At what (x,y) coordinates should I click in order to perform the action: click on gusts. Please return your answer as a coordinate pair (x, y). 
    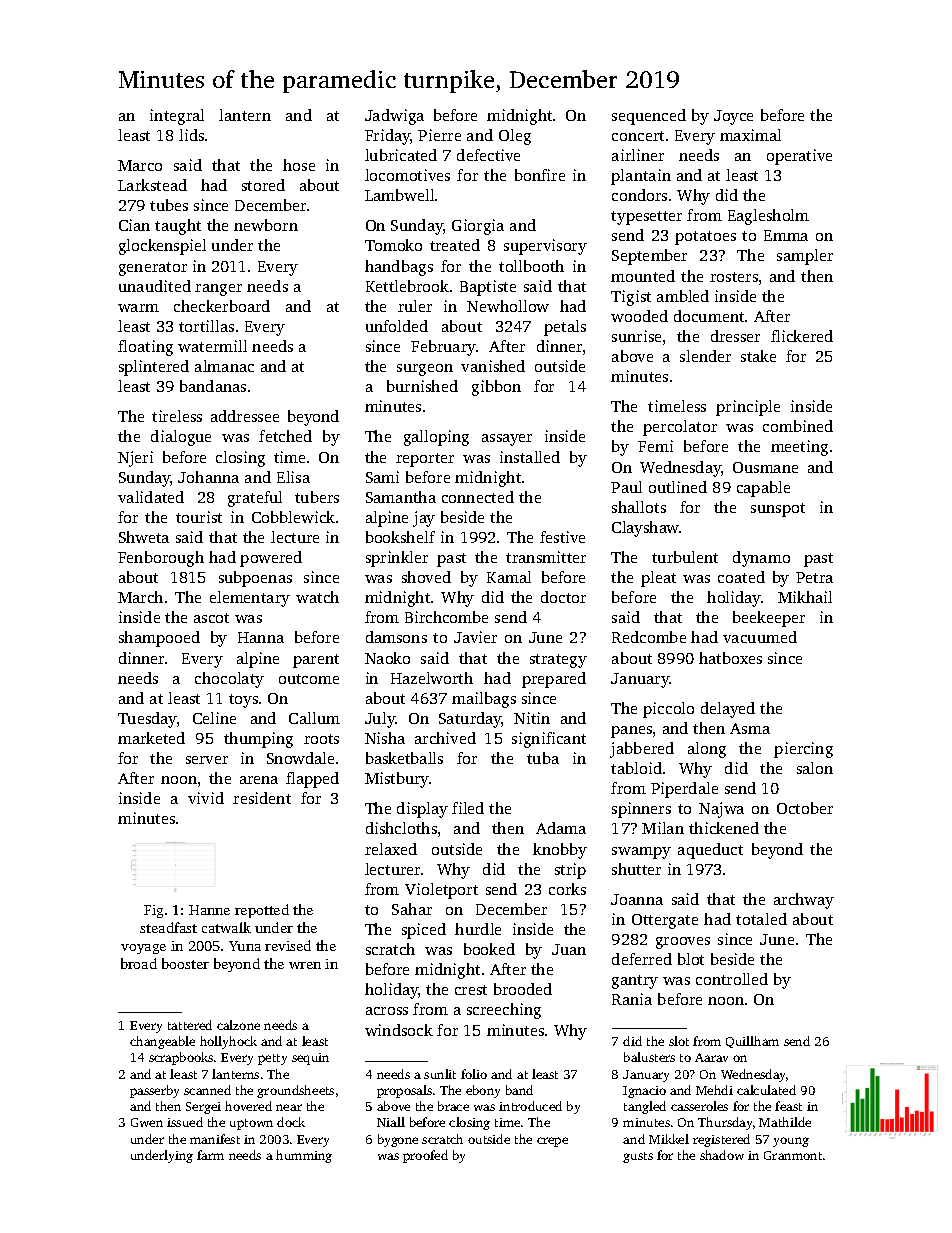
    Looking at the image, I should click on (638, 1157).
